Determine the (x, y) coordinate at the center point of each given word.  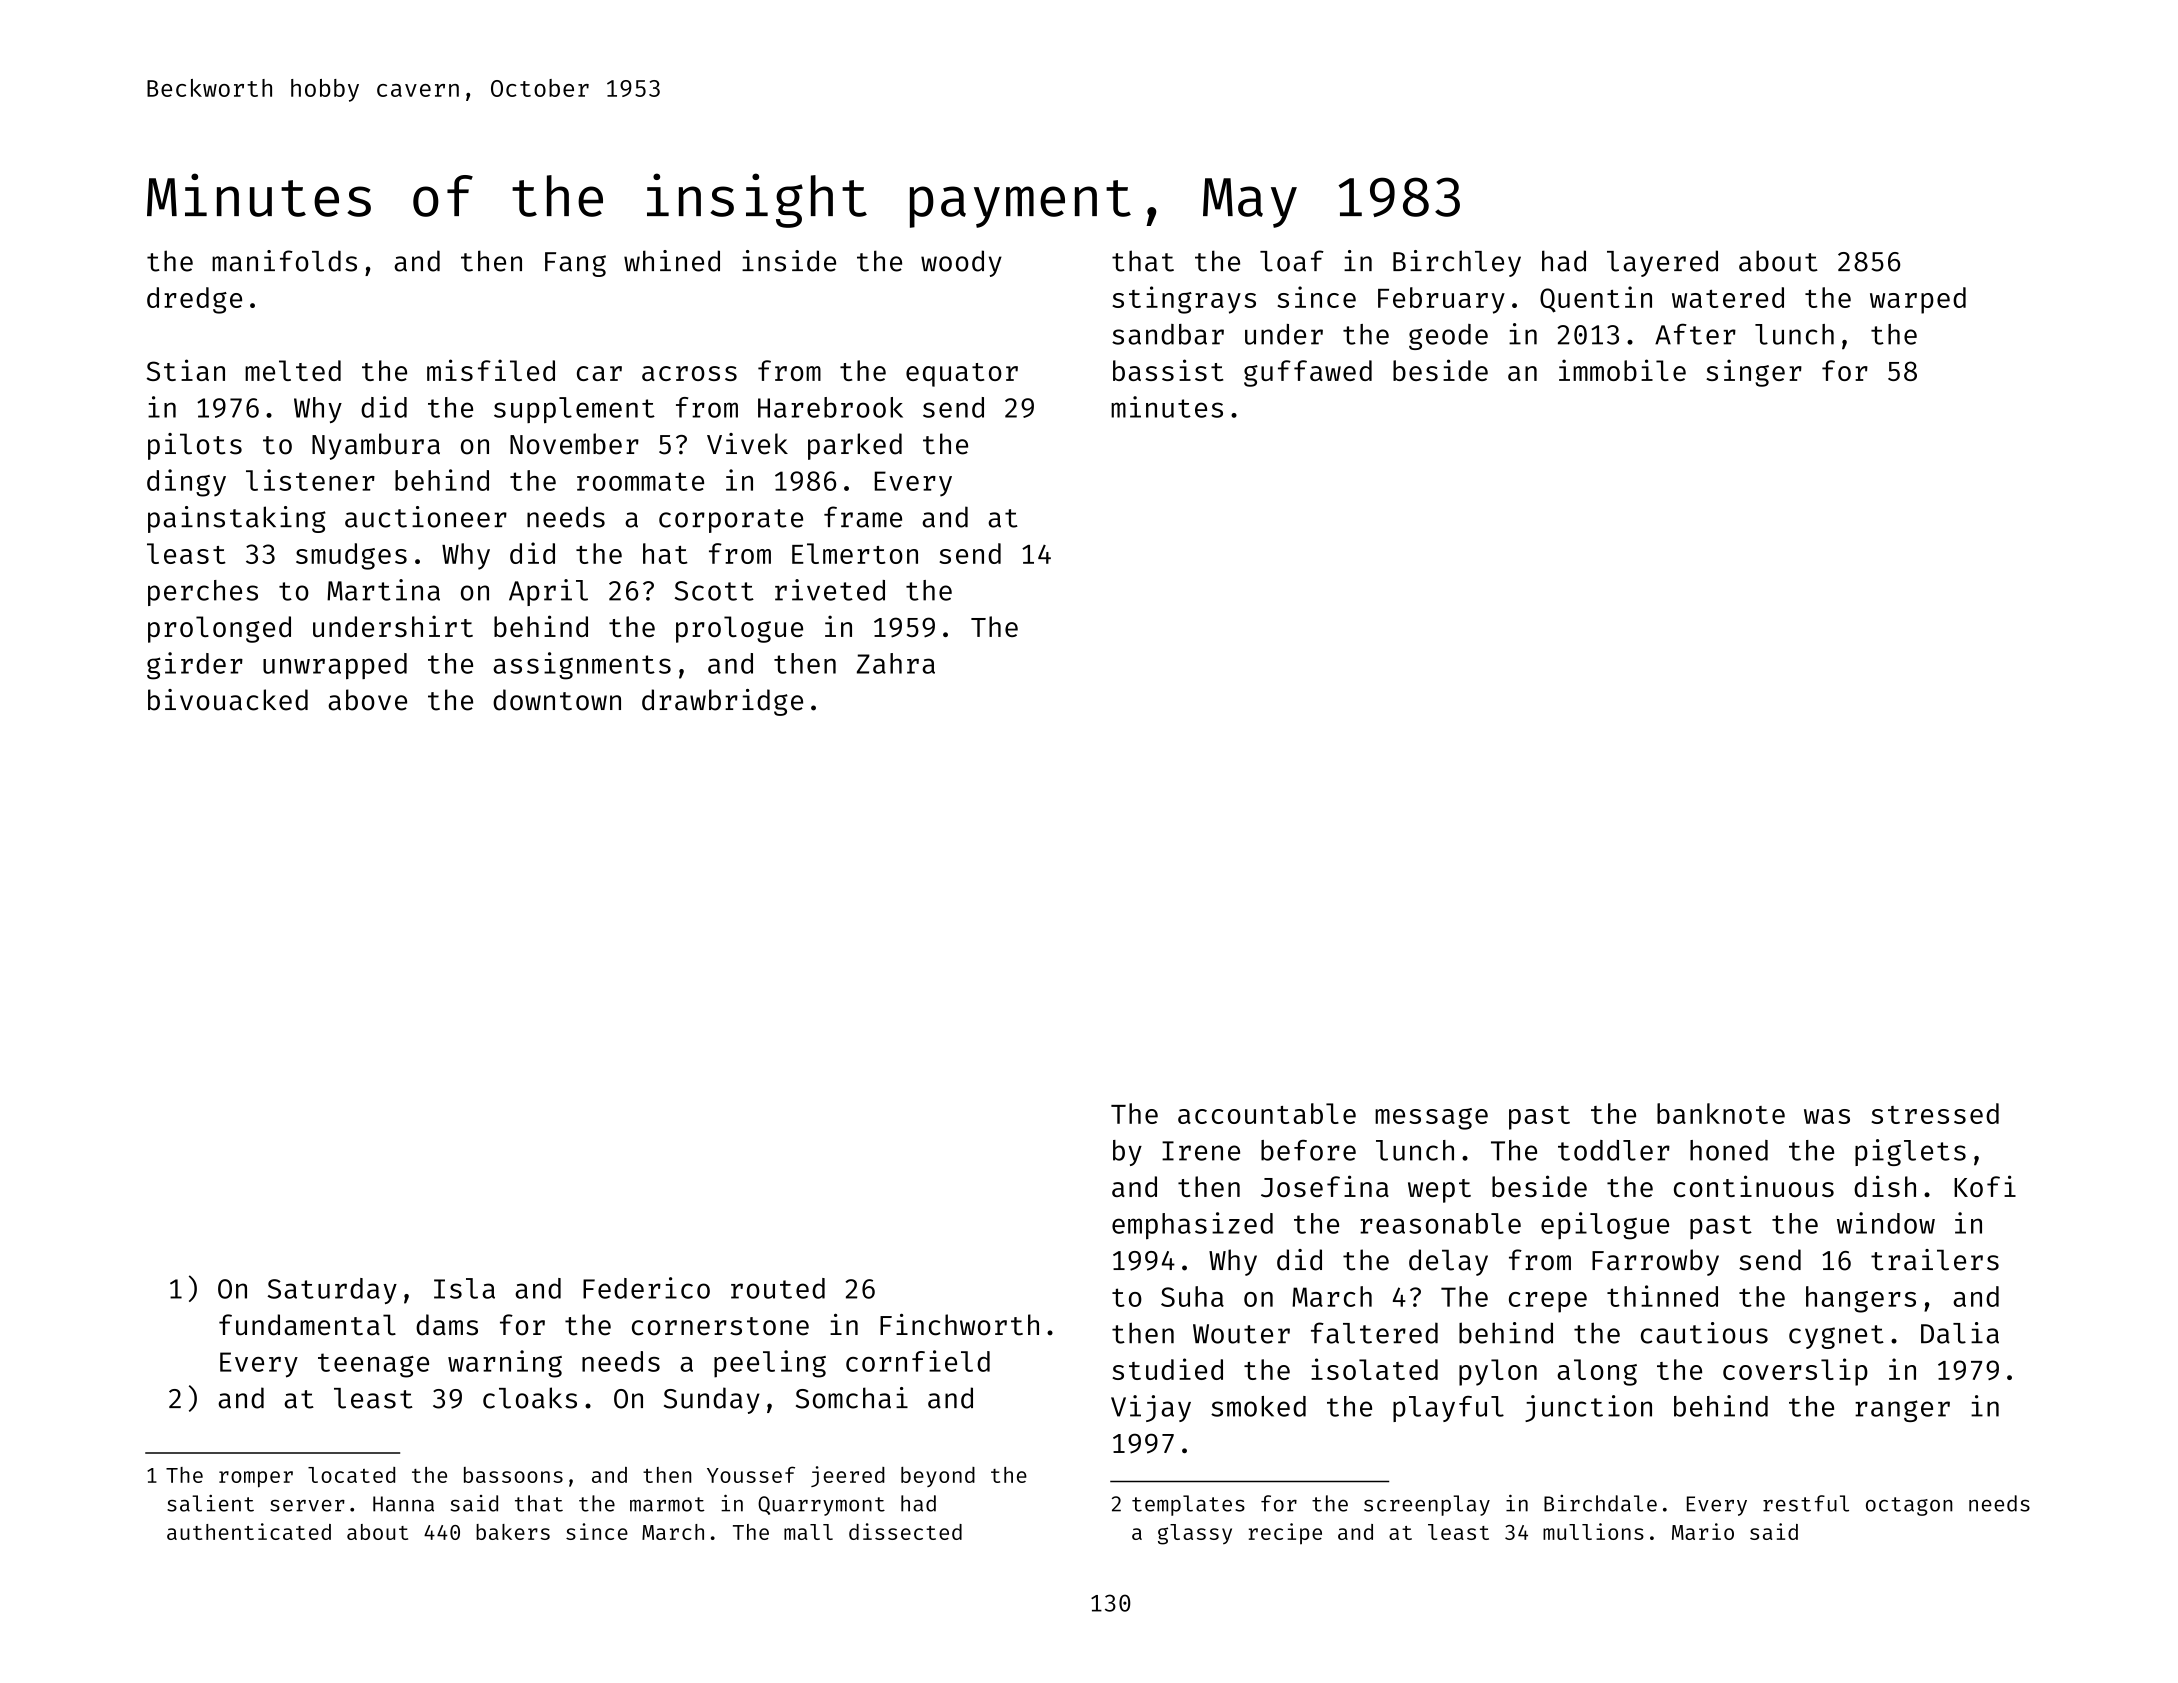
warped (1918, 300)
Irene (1201, 1151)
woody (961, 263)
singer (1754, 373)
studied (1167, 1369)
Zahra (896, 663)
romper (256, 1479)
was (1827, 1116)
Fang (575, 264)
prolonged (219, 629)
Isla (464, 1288)
